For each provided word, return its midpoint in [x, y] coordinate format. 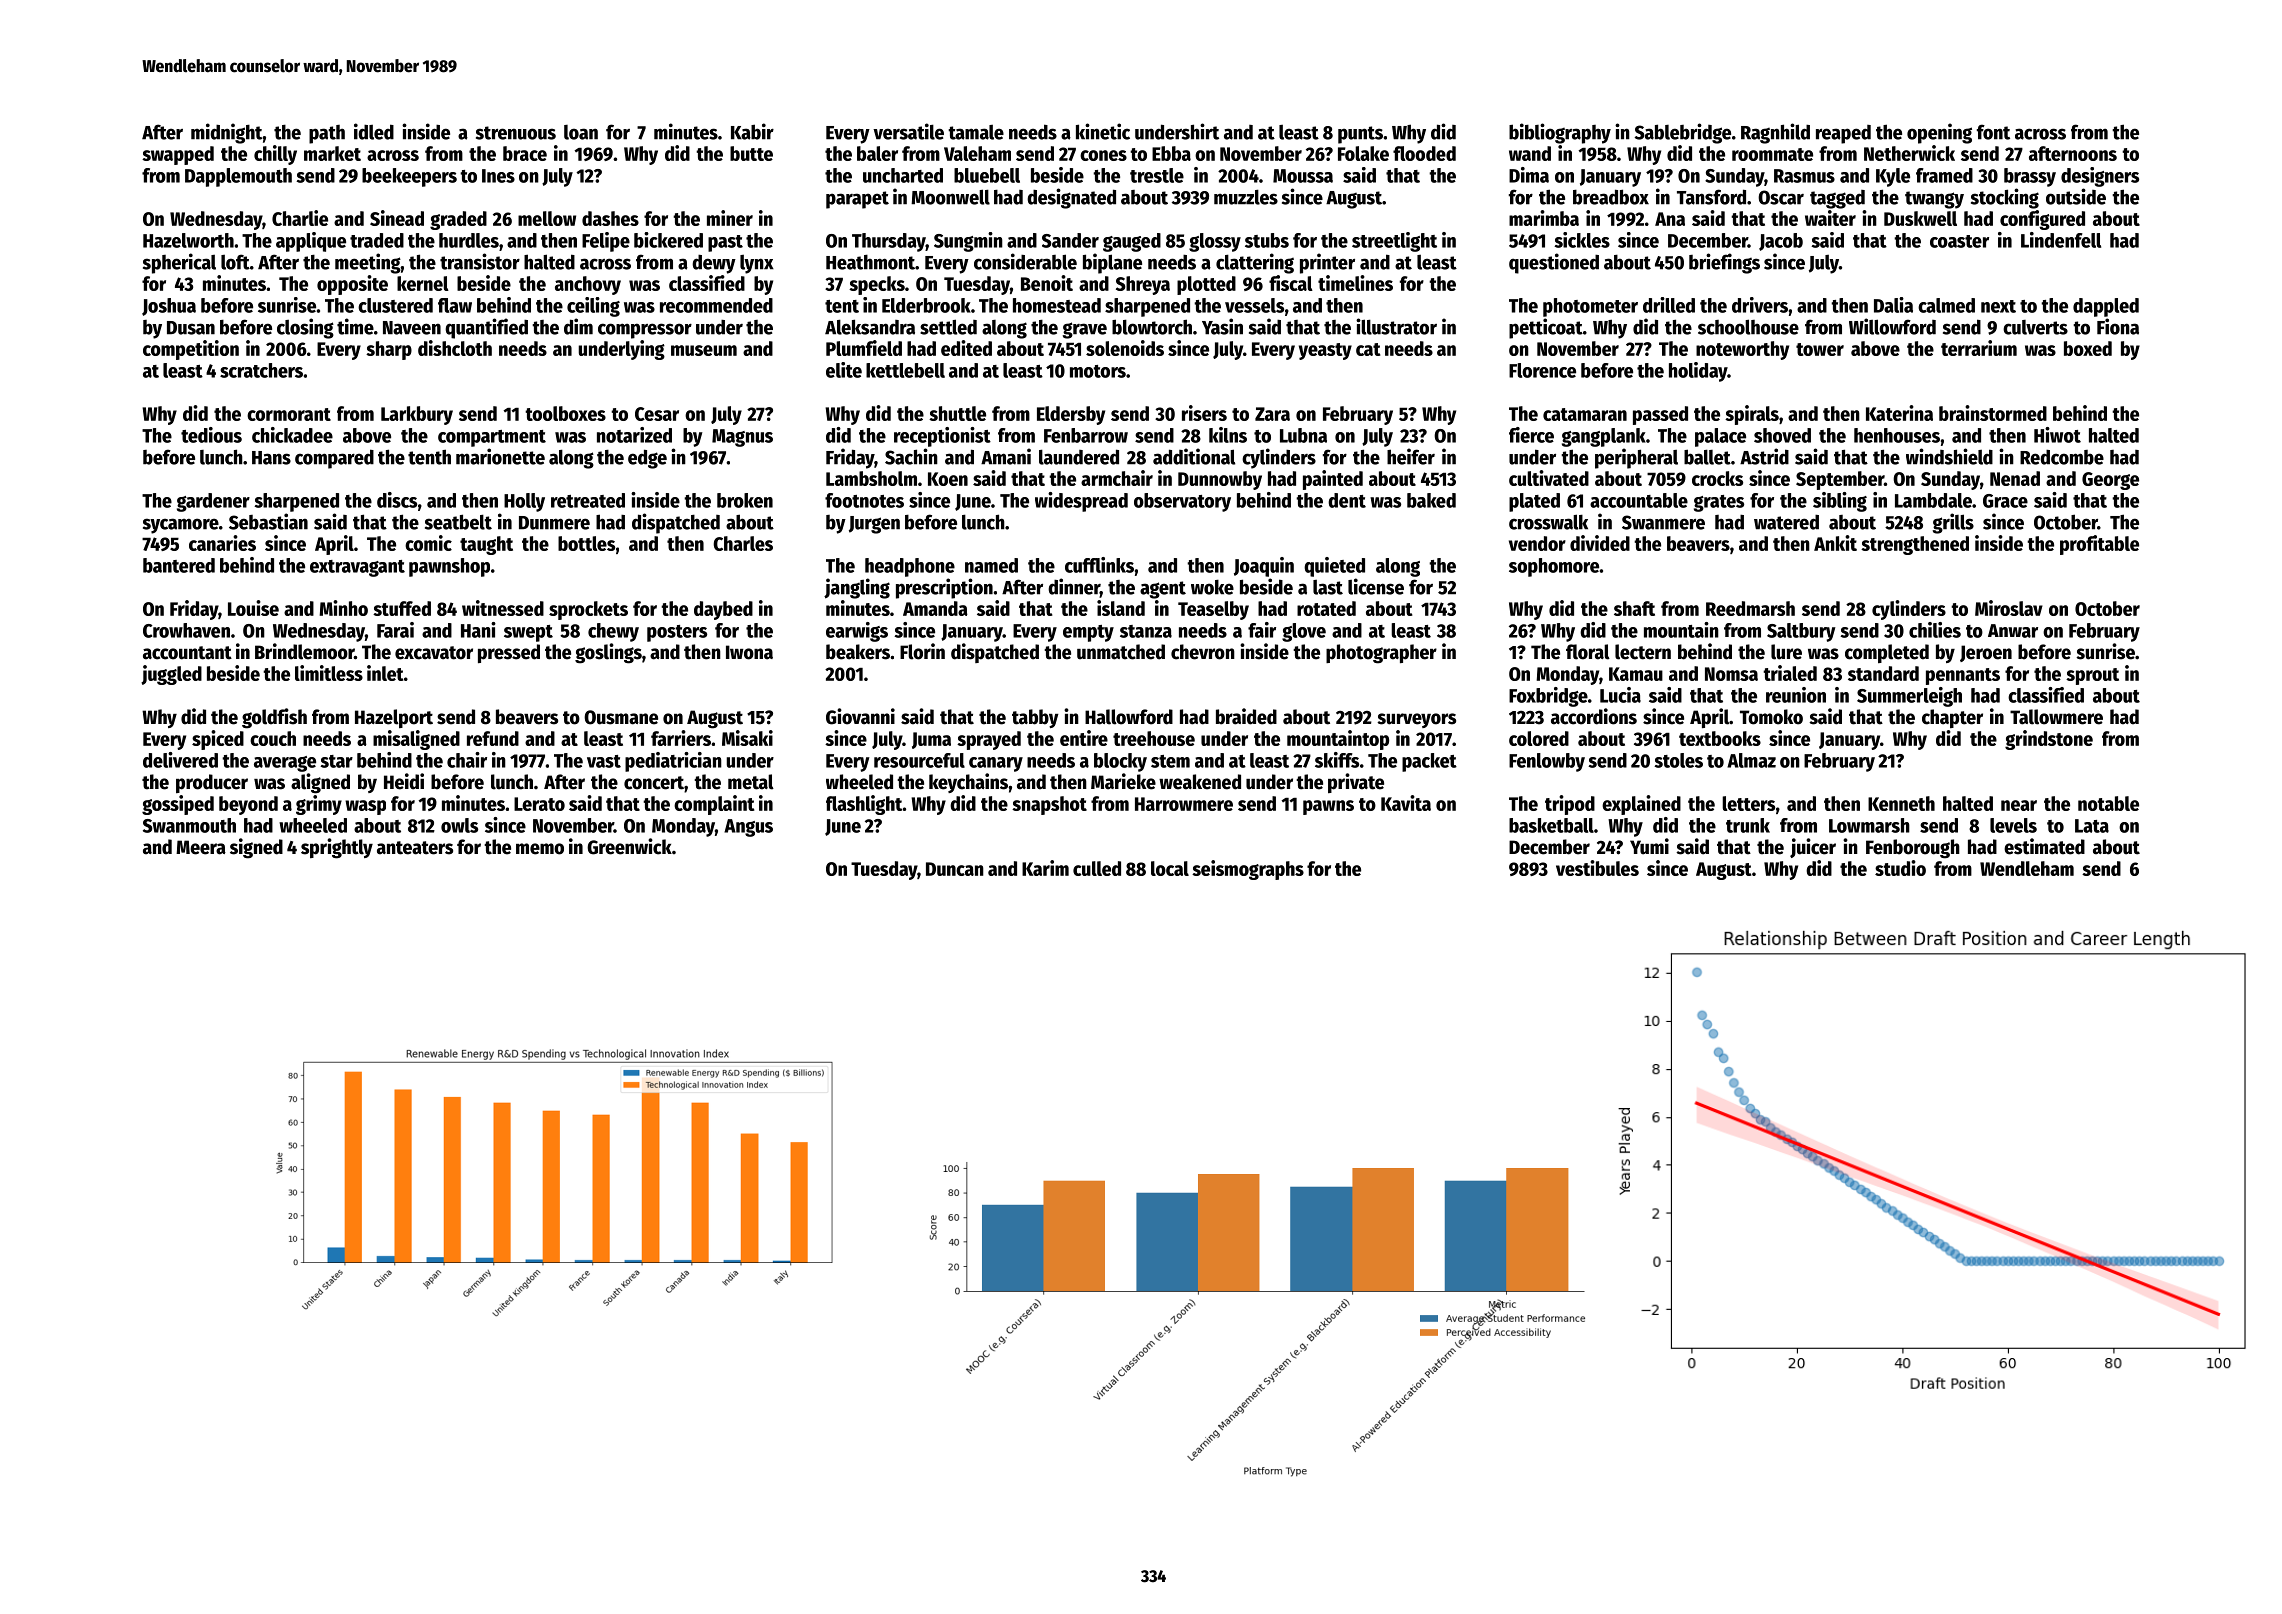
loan [581, 132]
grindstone [2049, 740]
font [1993, 132]
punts [1360, 135]
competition [191, 350]
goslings [608, 653]
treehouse [1154, 738]
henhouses [1897, 435]
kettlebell [905, 370]
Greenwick [629, 846]
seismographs [1248, 870]
